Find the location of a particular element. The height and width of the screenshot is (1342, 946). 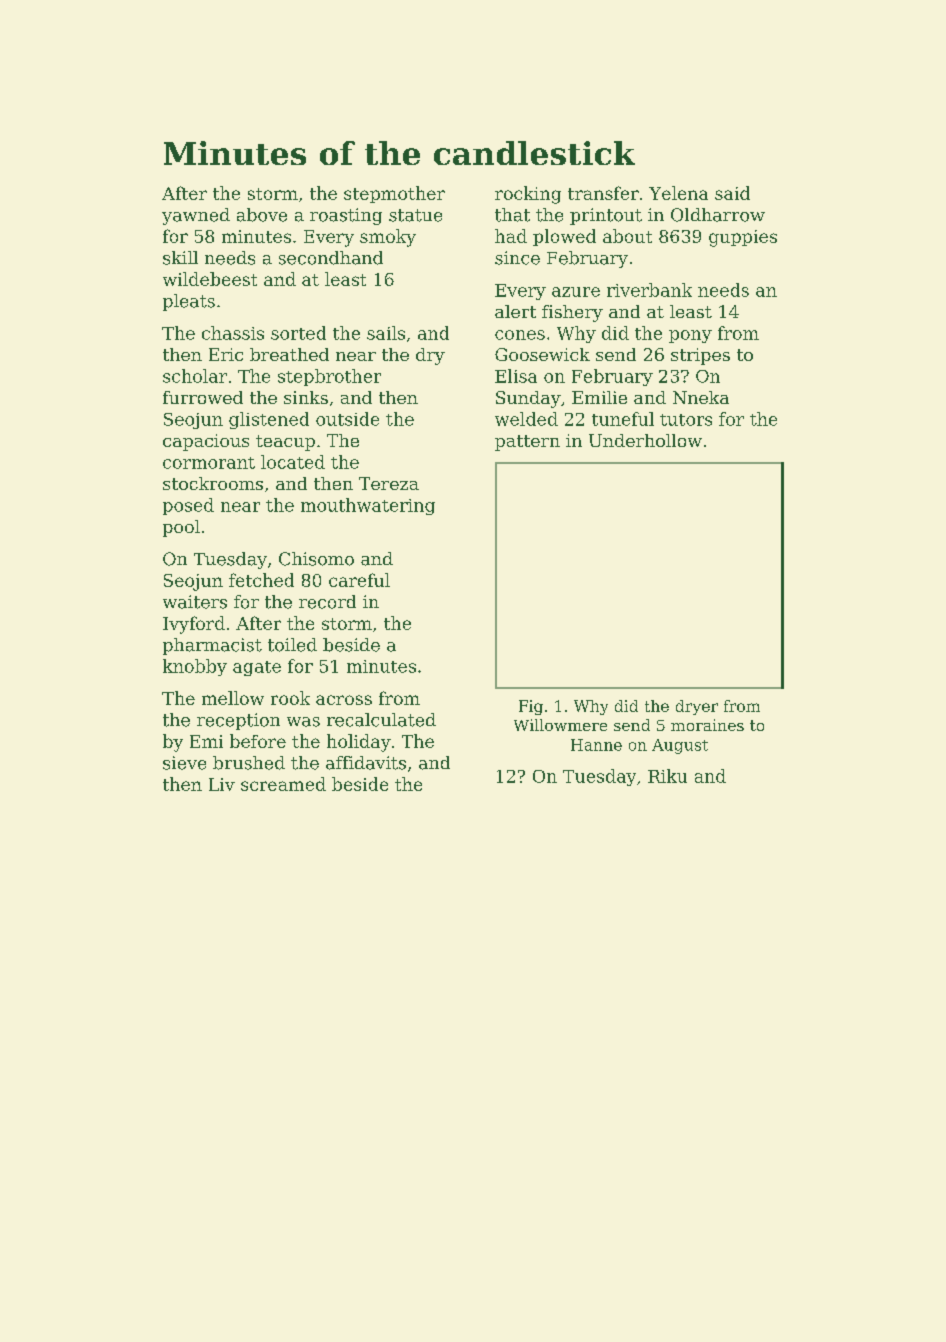

Yelena is located at coordinates (678, 193).
